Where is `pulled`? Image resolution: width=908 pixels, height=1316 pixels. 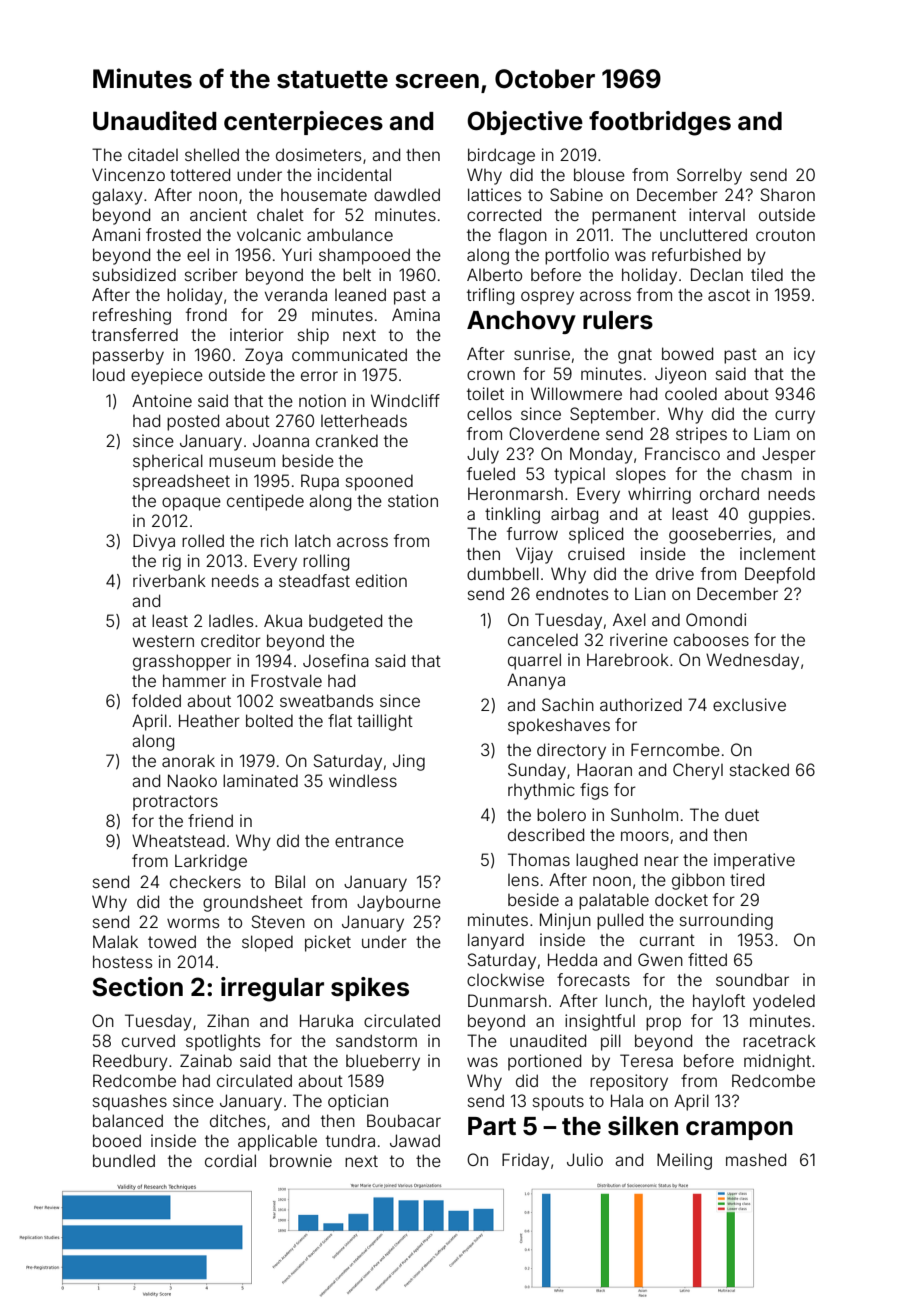
pulled is located at coordinates (620, 921).
